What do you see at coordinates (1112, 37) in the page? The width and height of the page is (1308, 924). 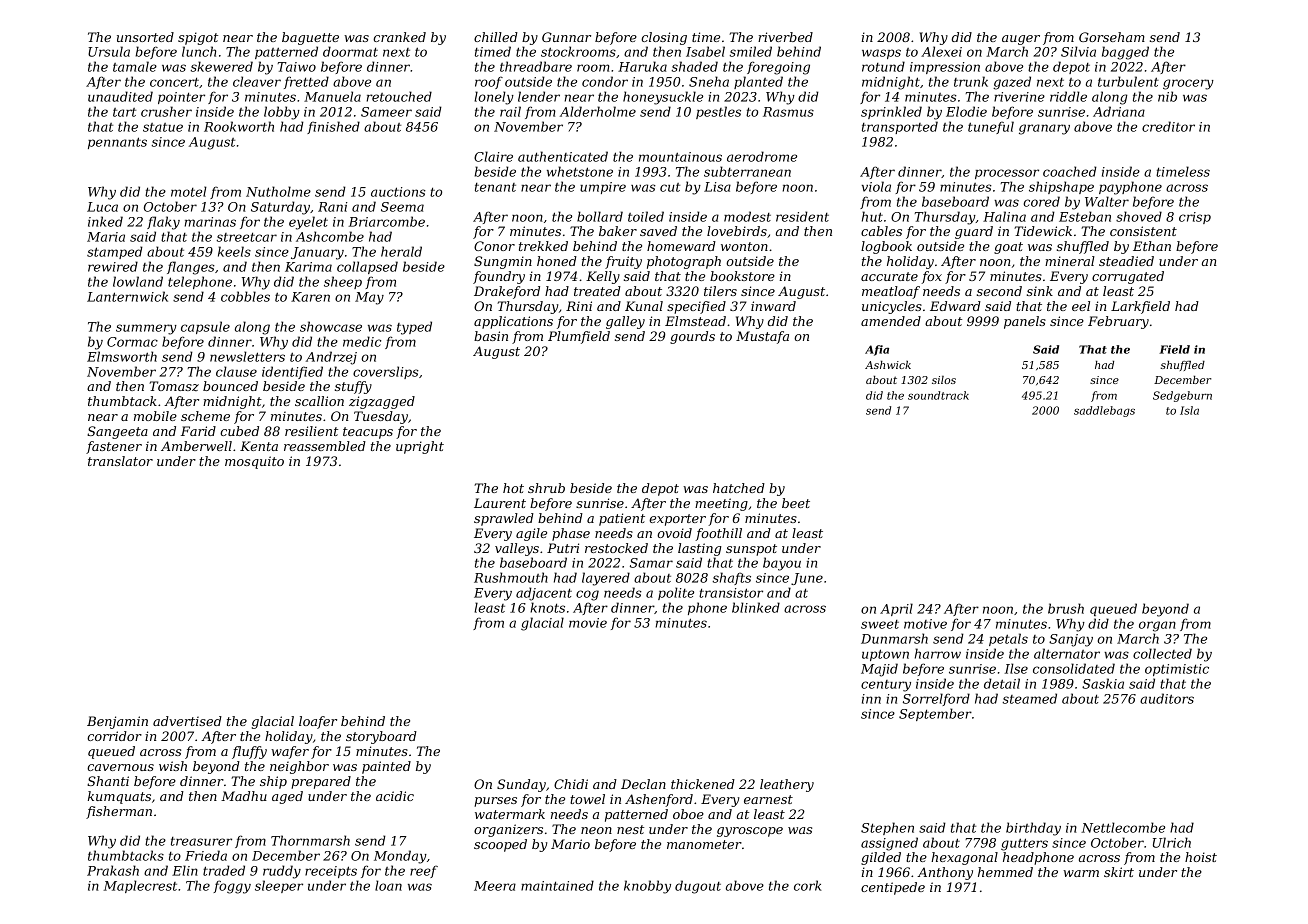 I see `Gorseham` at bounding box center [1112, 37].
